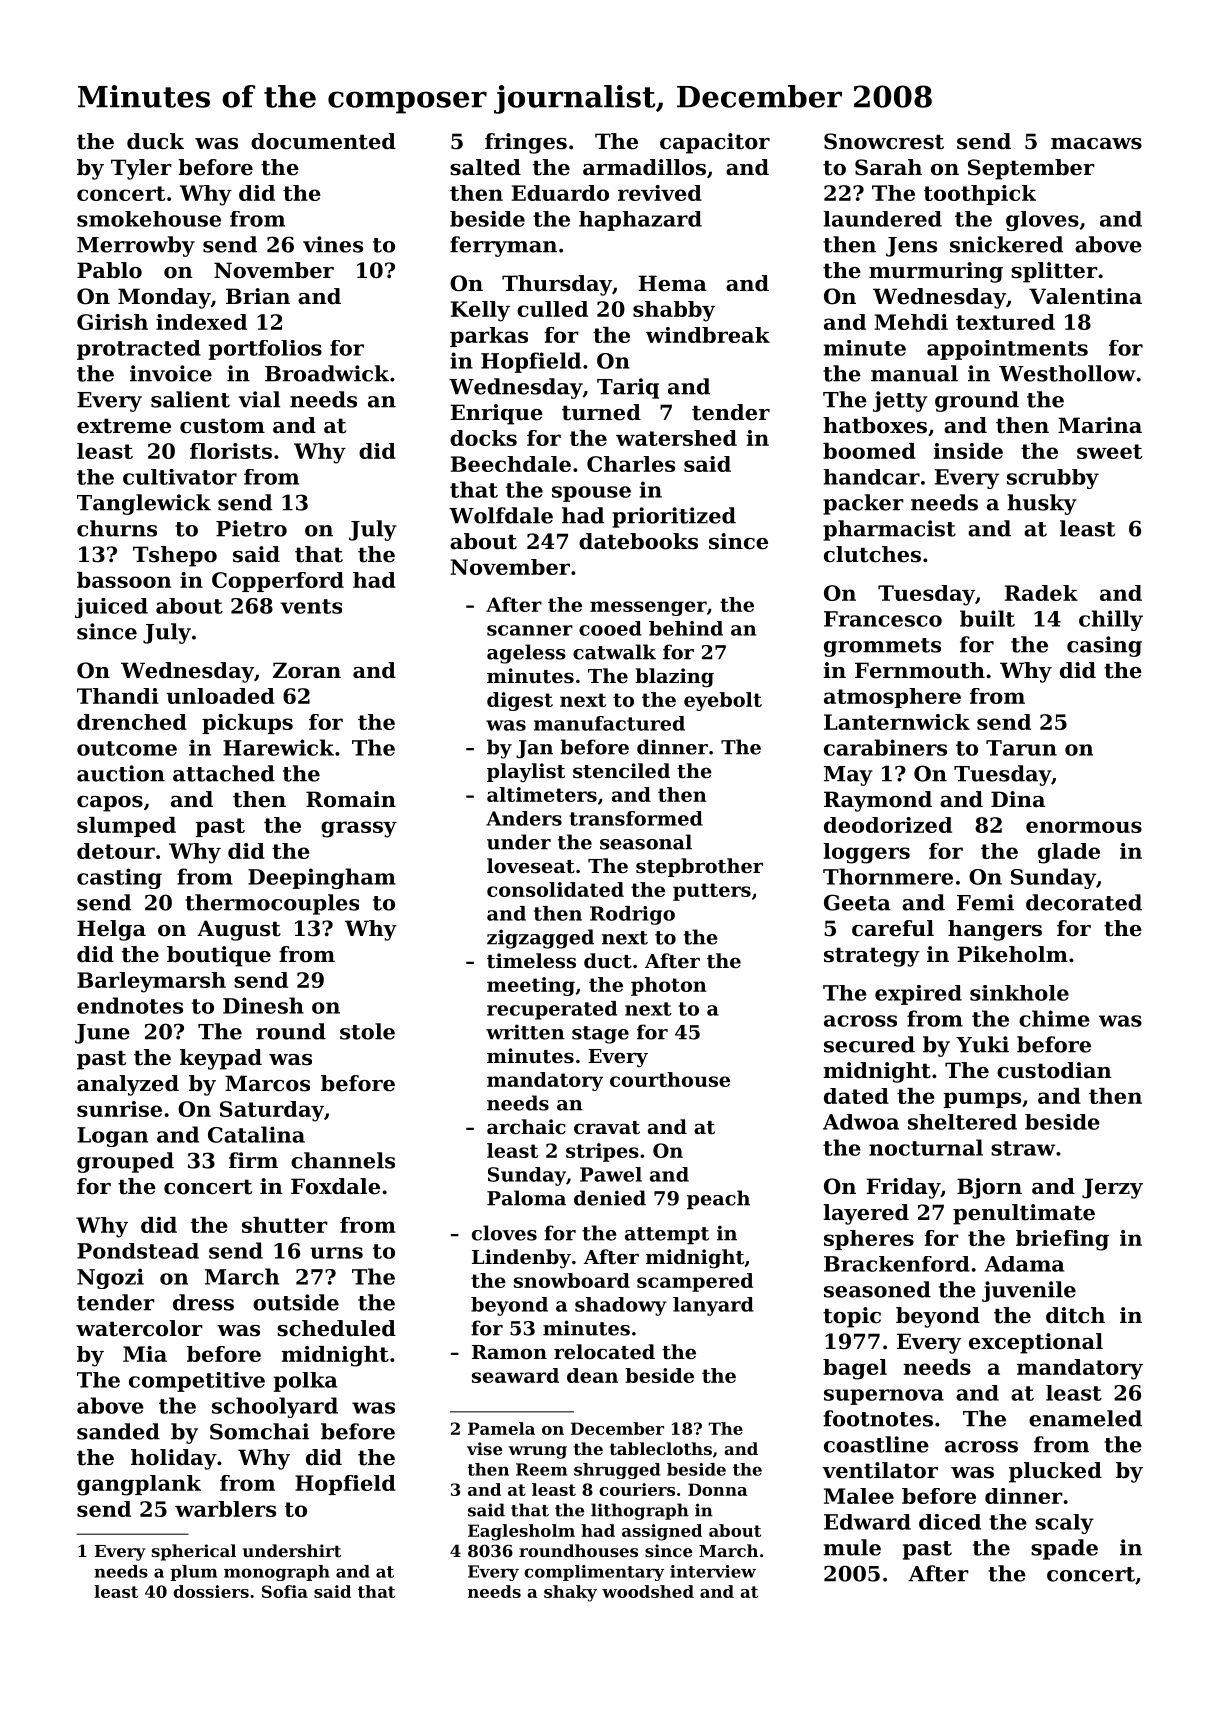  What do you see at coordinates (149, 219) in the screenshot?
I see `smokehouse` at bounding box center [149, 219].
